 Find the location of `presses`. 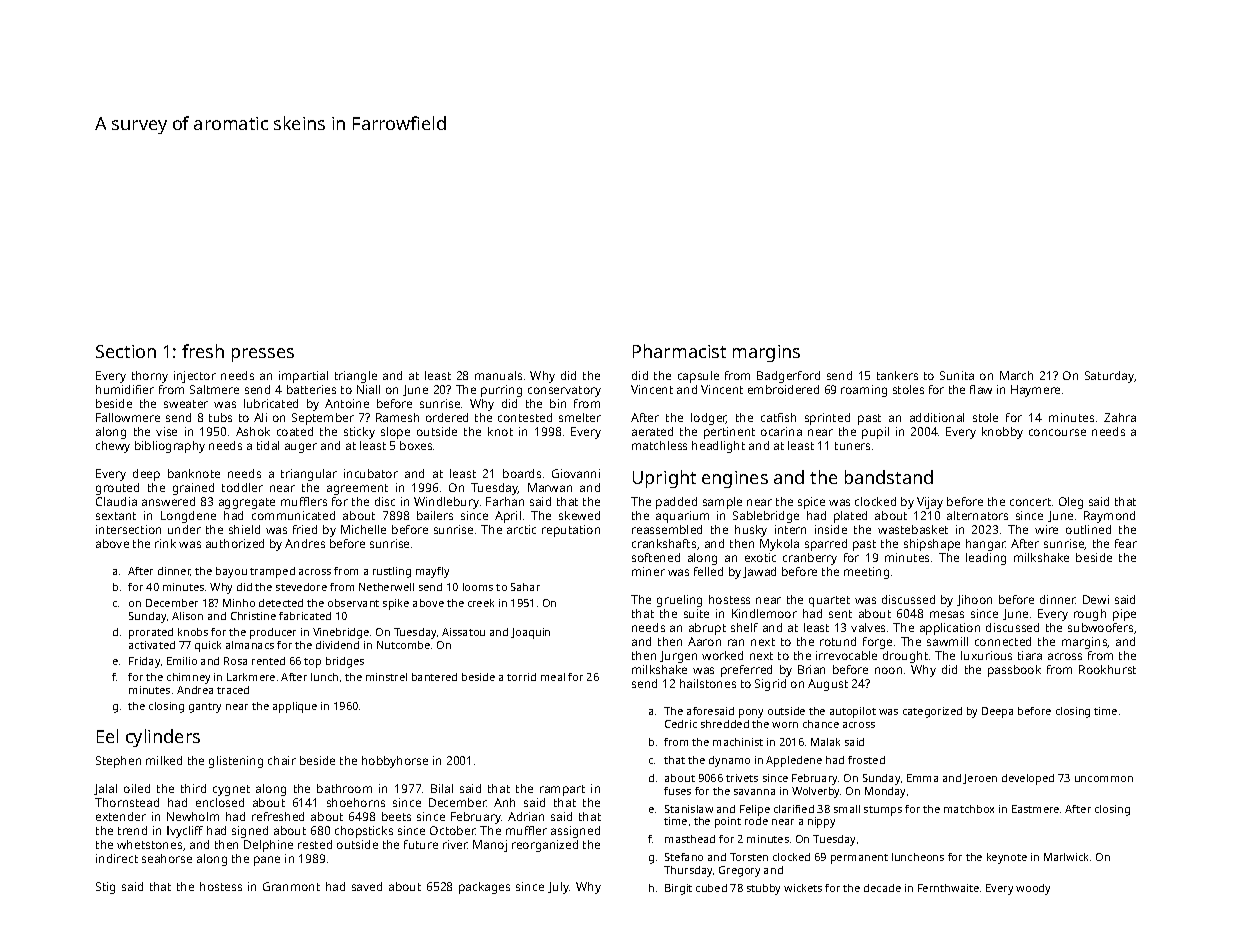

presses is located at coordinates (263, 355).
